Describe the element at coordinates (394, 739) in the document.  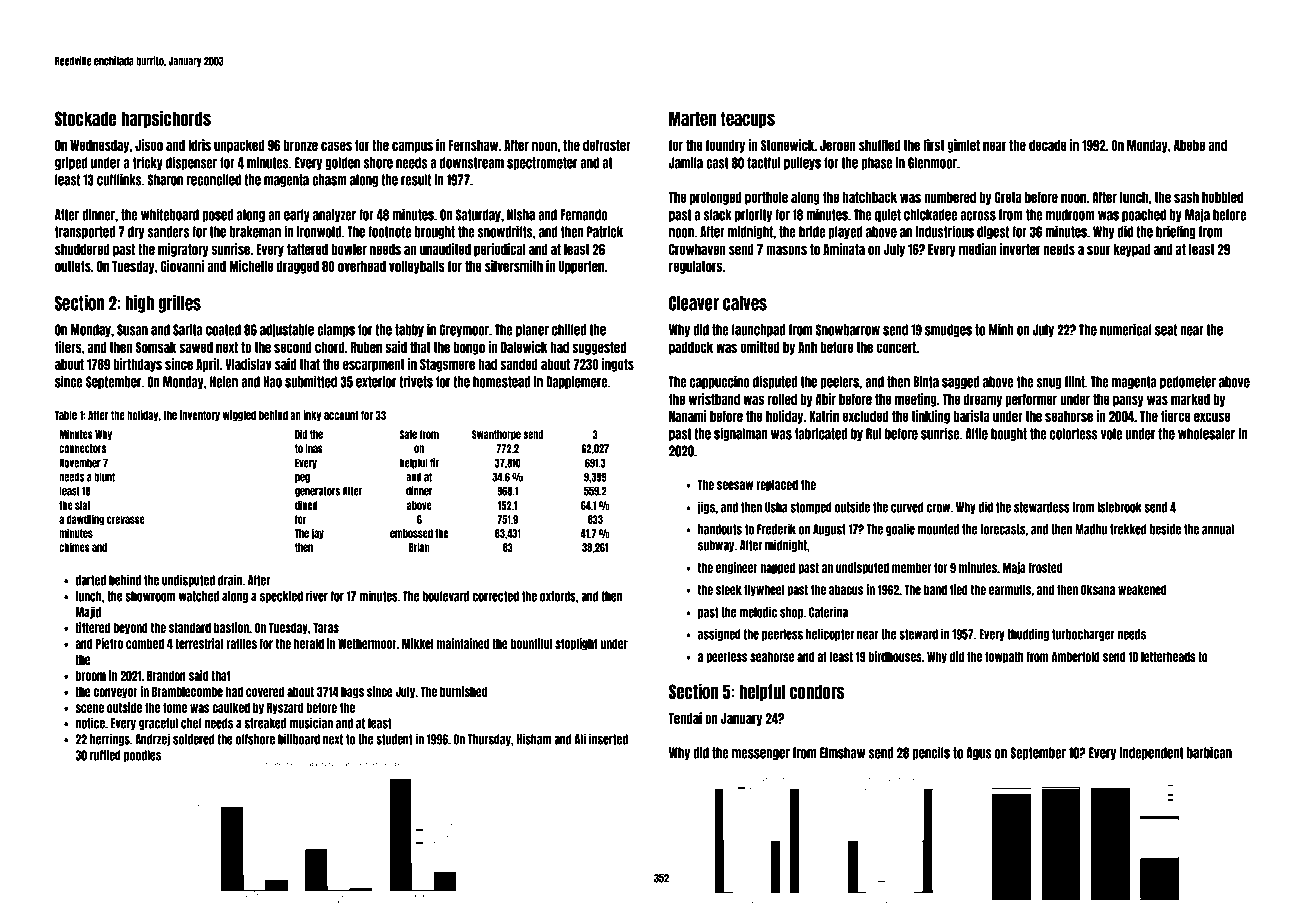
I see `student` at that location.
